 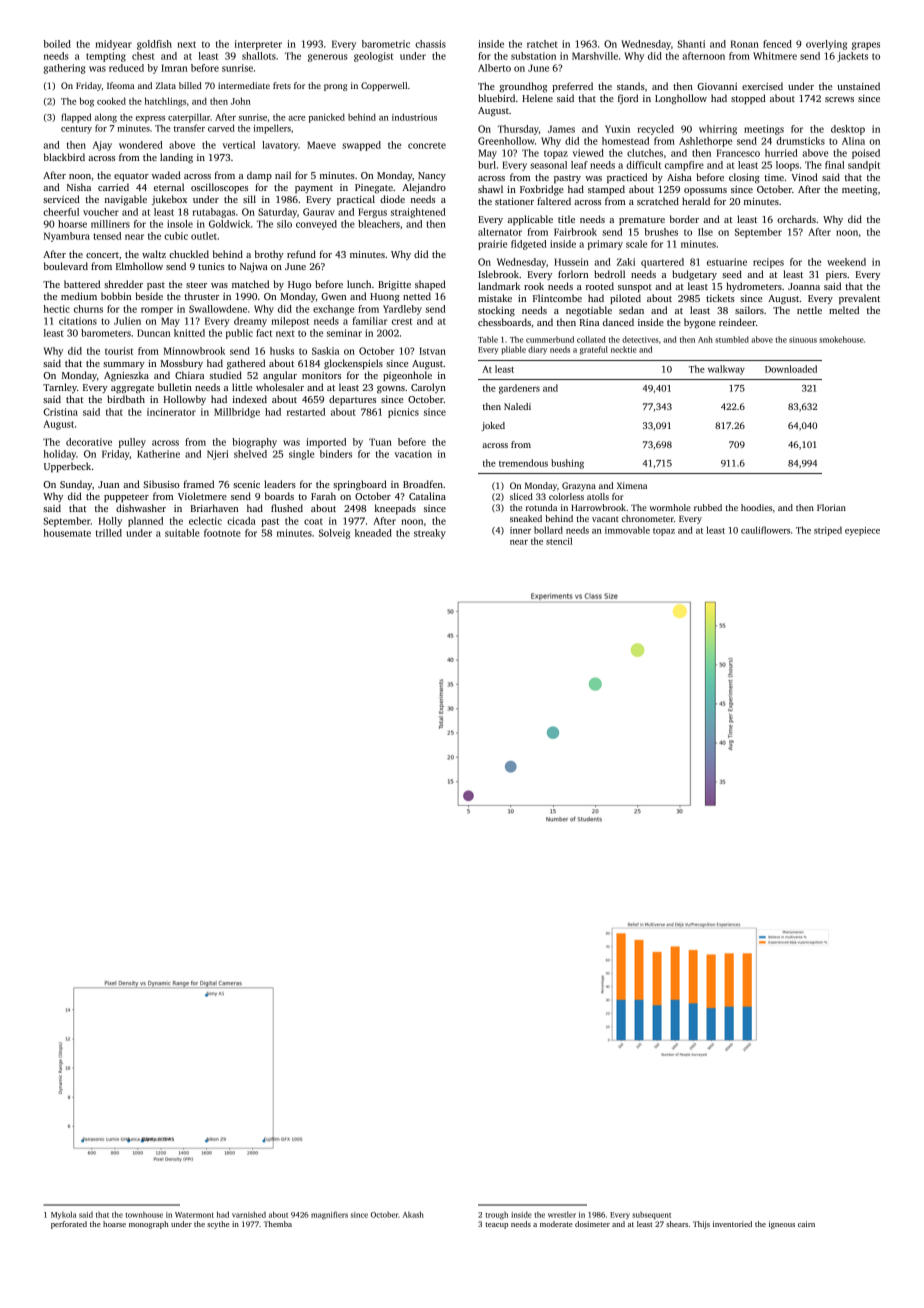 What do you see at coordinates (848, 130) in the screenshot?
I see `desktop` at bounding box center [848, 130].
